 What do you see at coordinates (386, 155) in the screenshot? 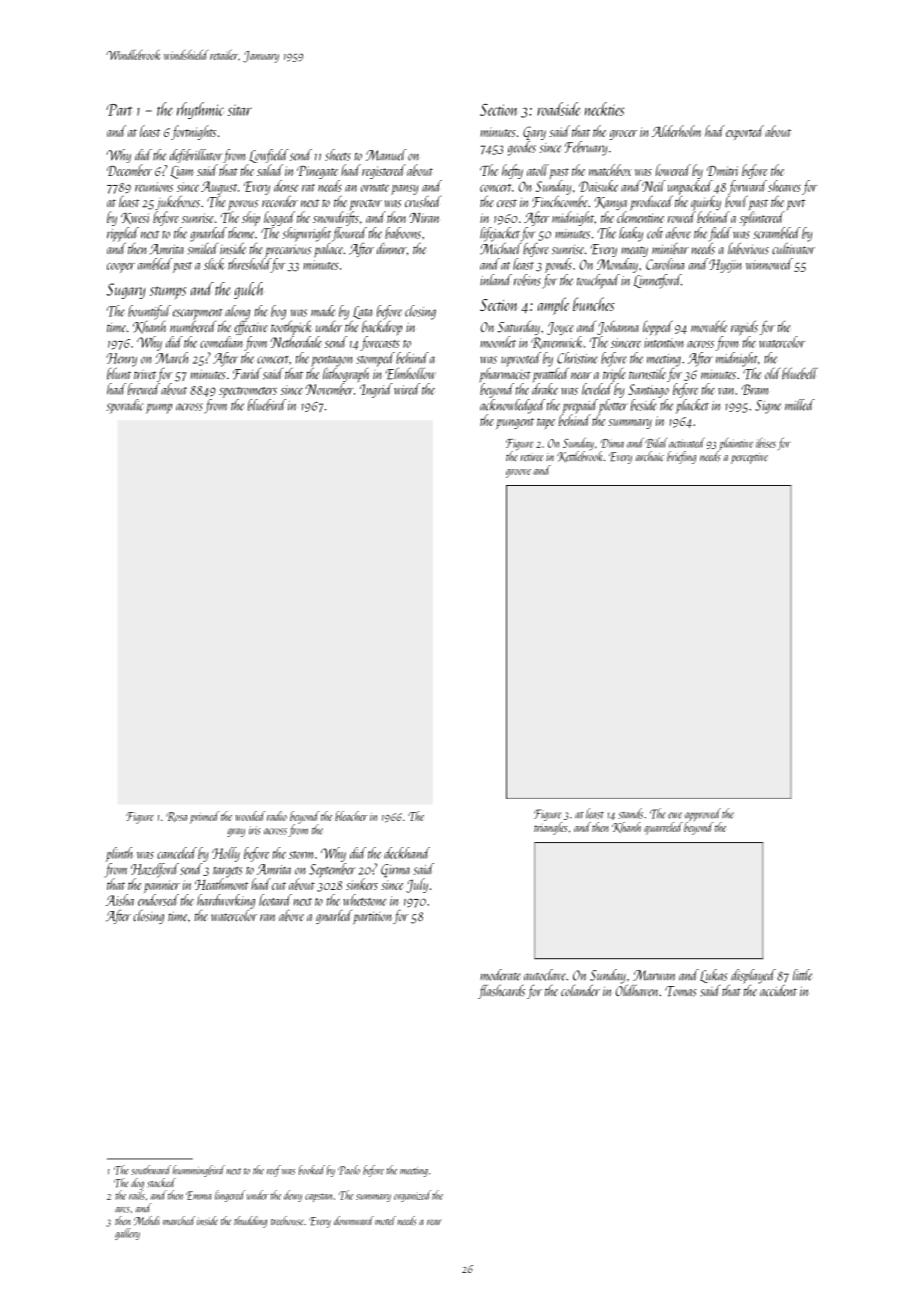
I see `Manuel` at bounding box center [386, 155].
